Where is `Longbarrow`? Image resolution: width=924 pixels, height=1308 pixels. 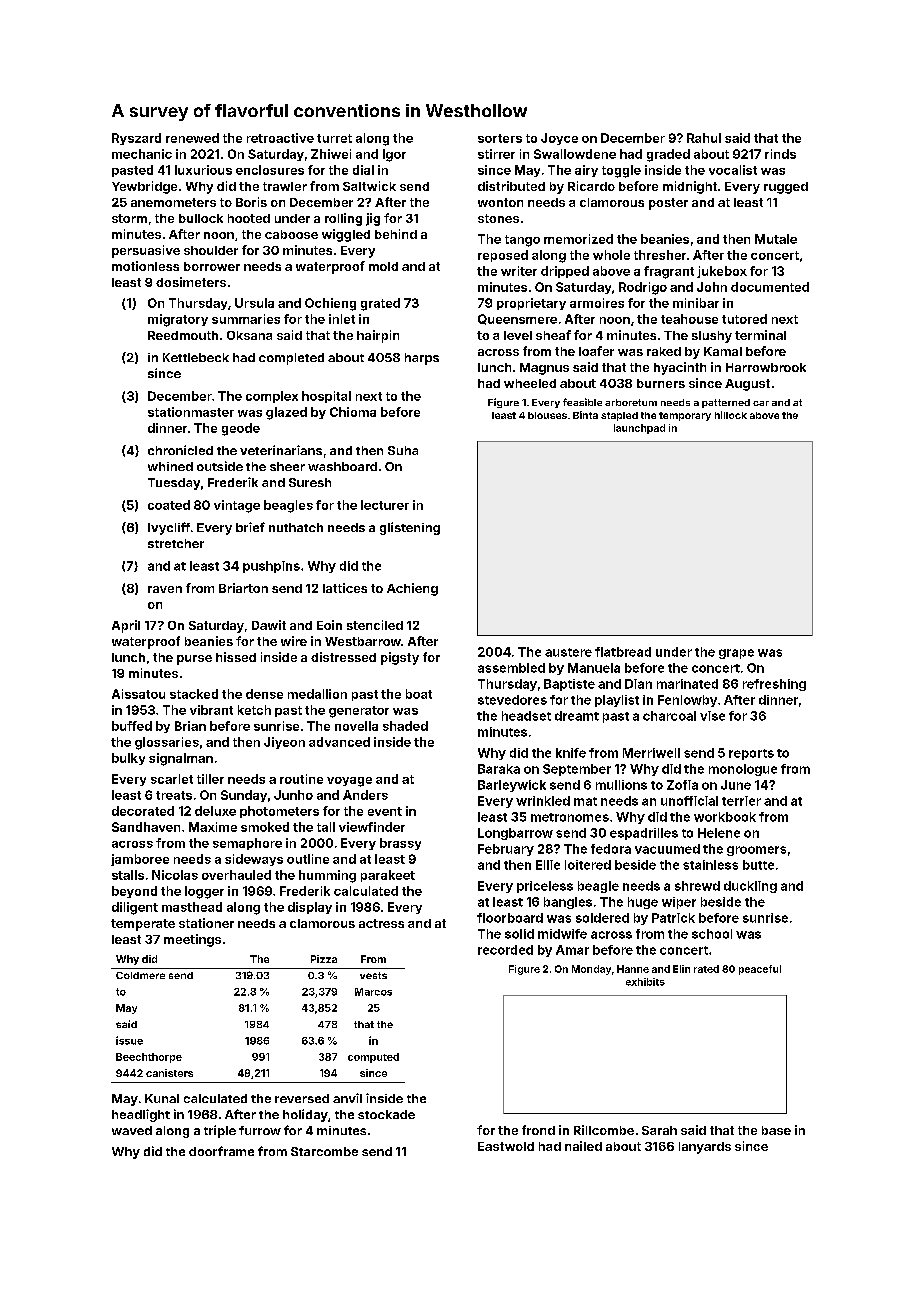 Longbarrow is located at coordinates (515, 834).
